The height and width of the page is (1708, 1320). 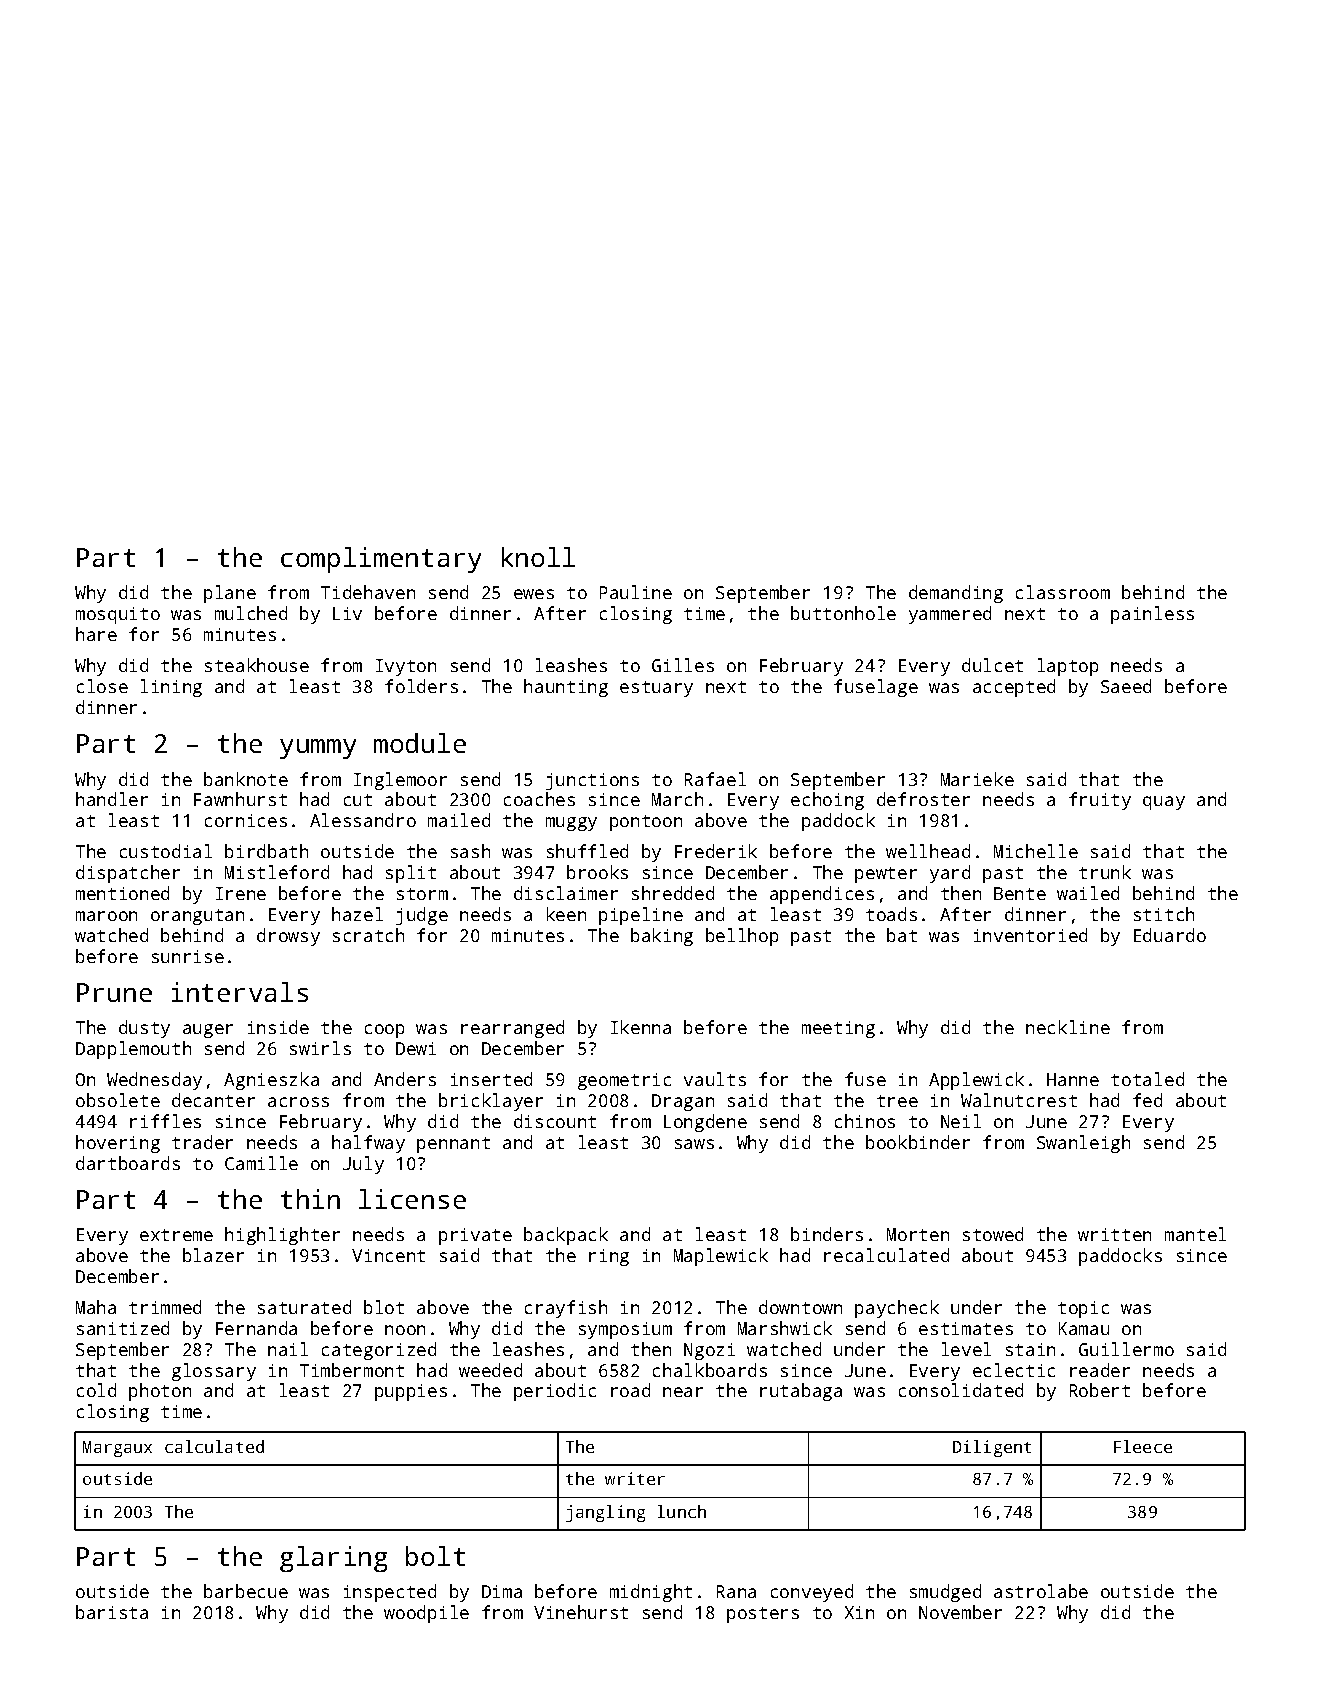 I want to click on echoing, so click(x=827, y=801).
